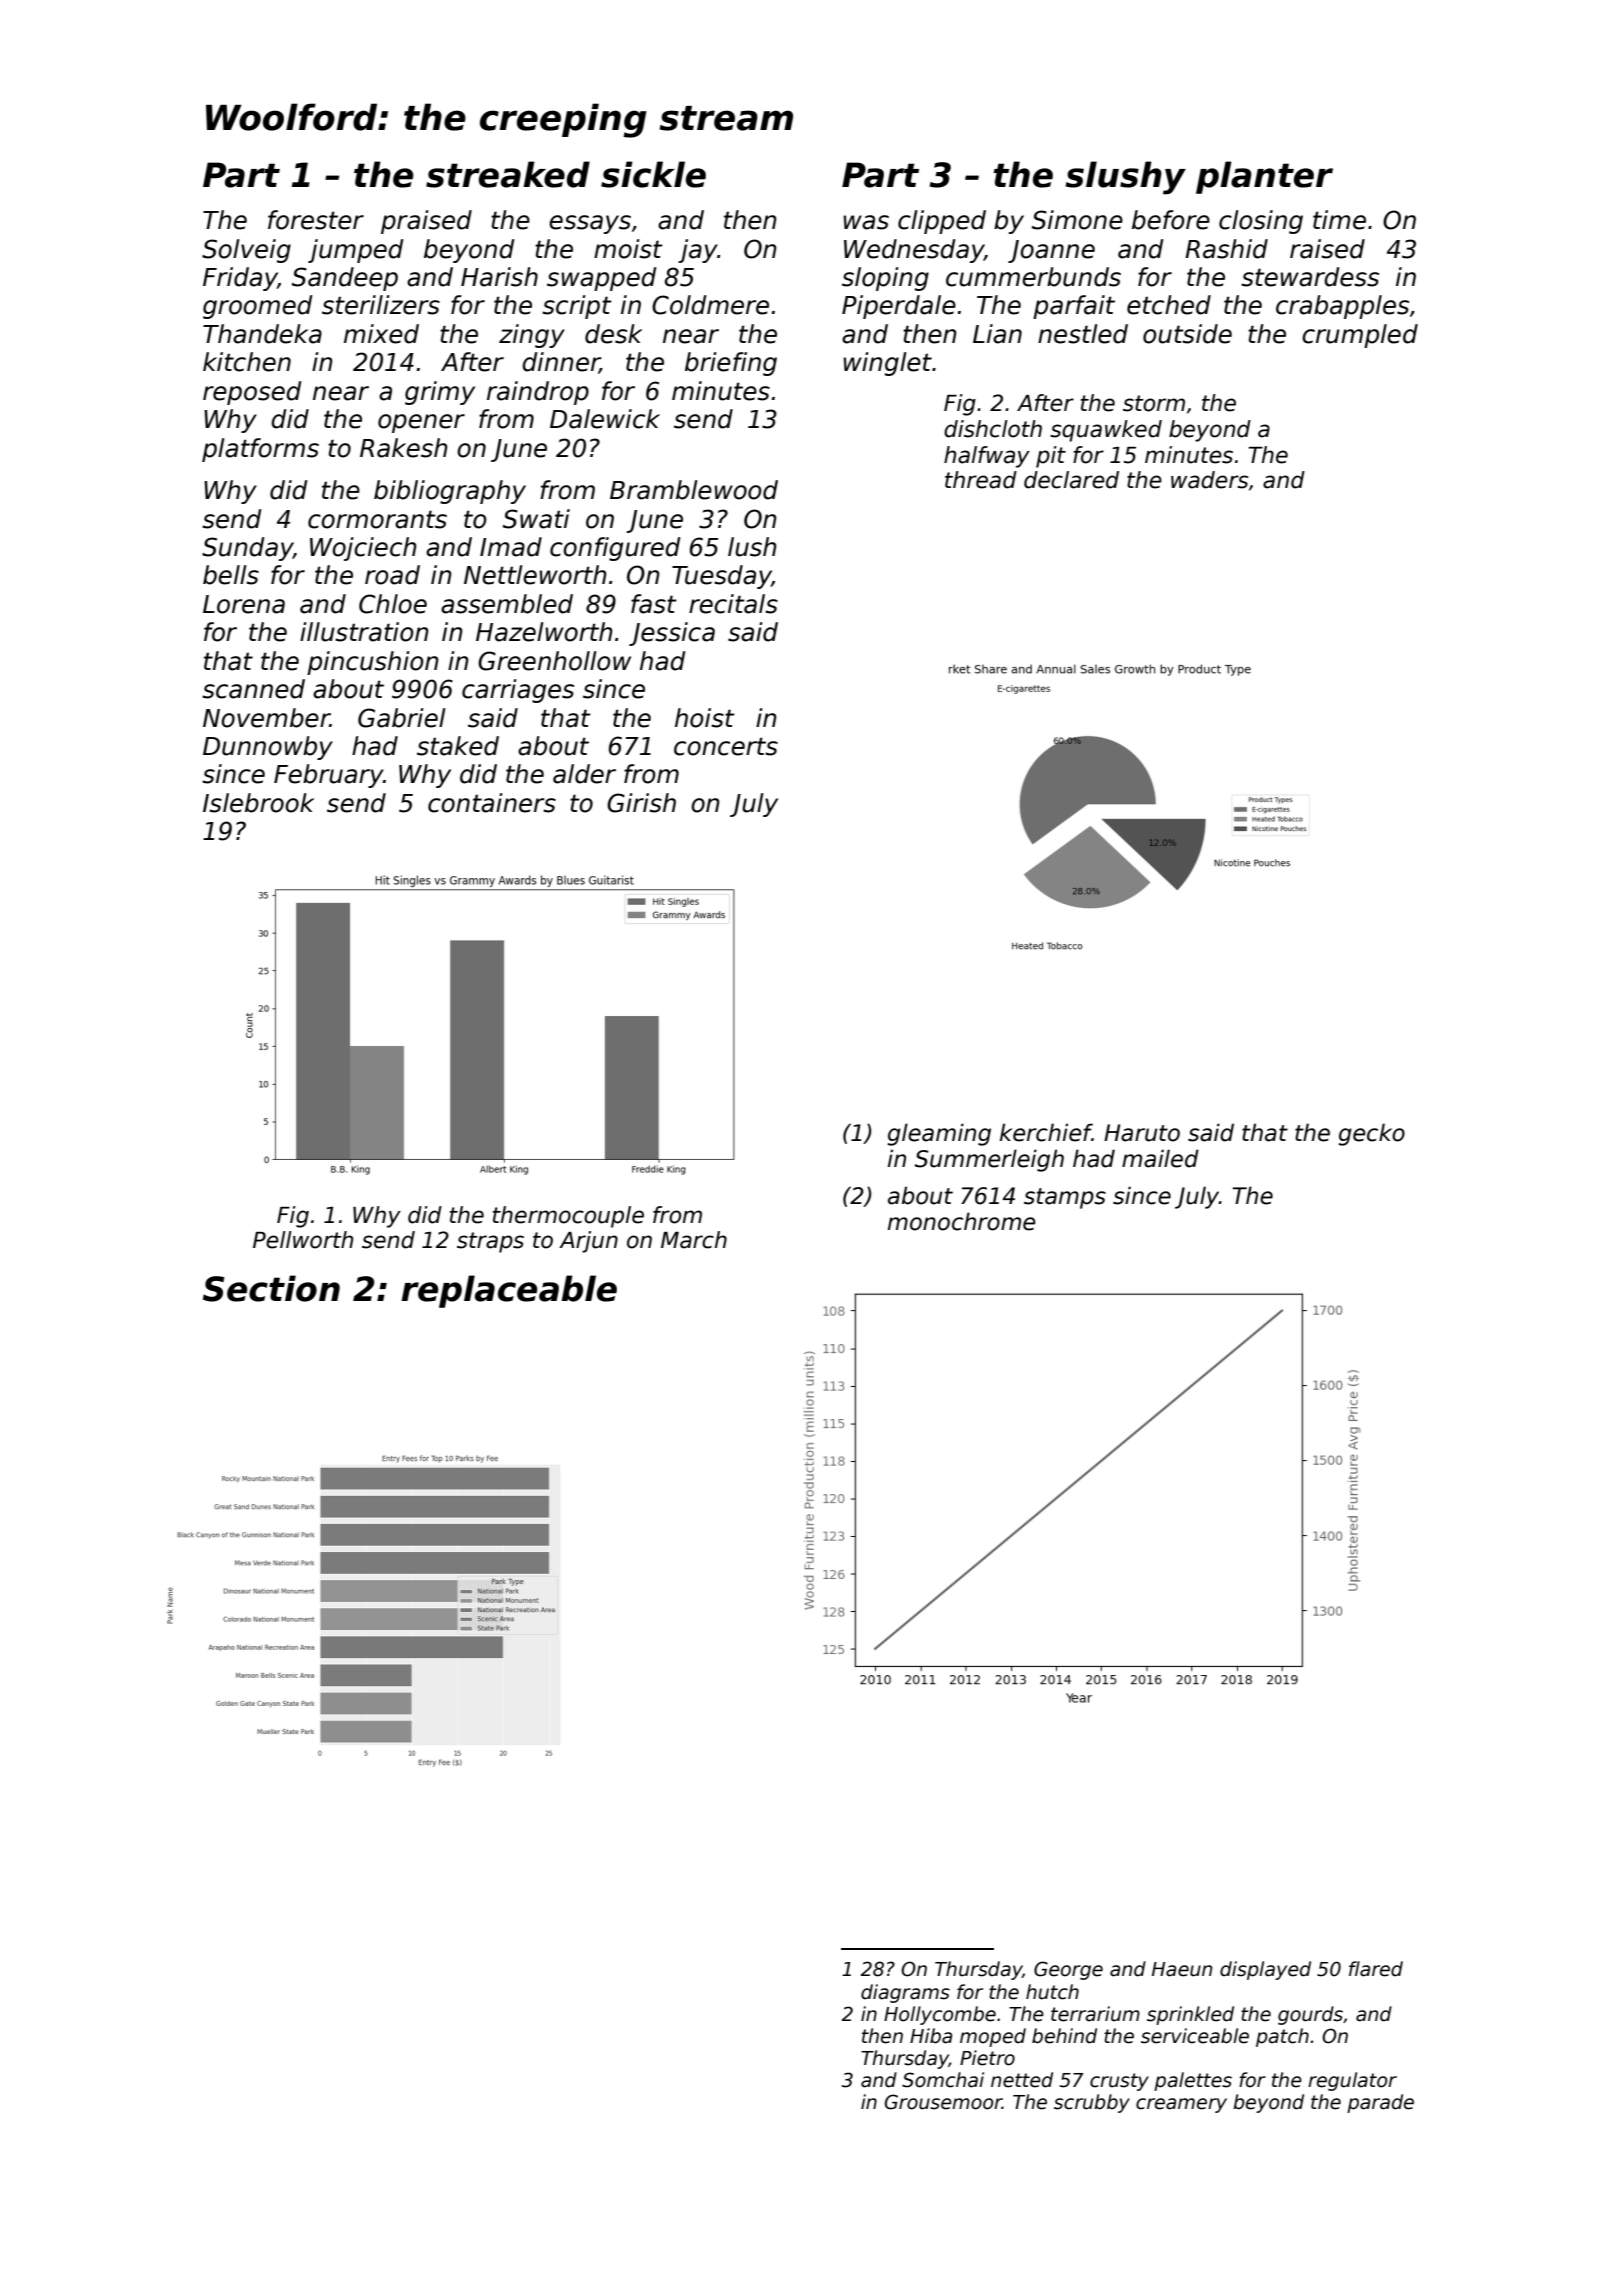  Describe the element at coordinates (538, 393) in the screenshot. I see `raindrop` at that location.
